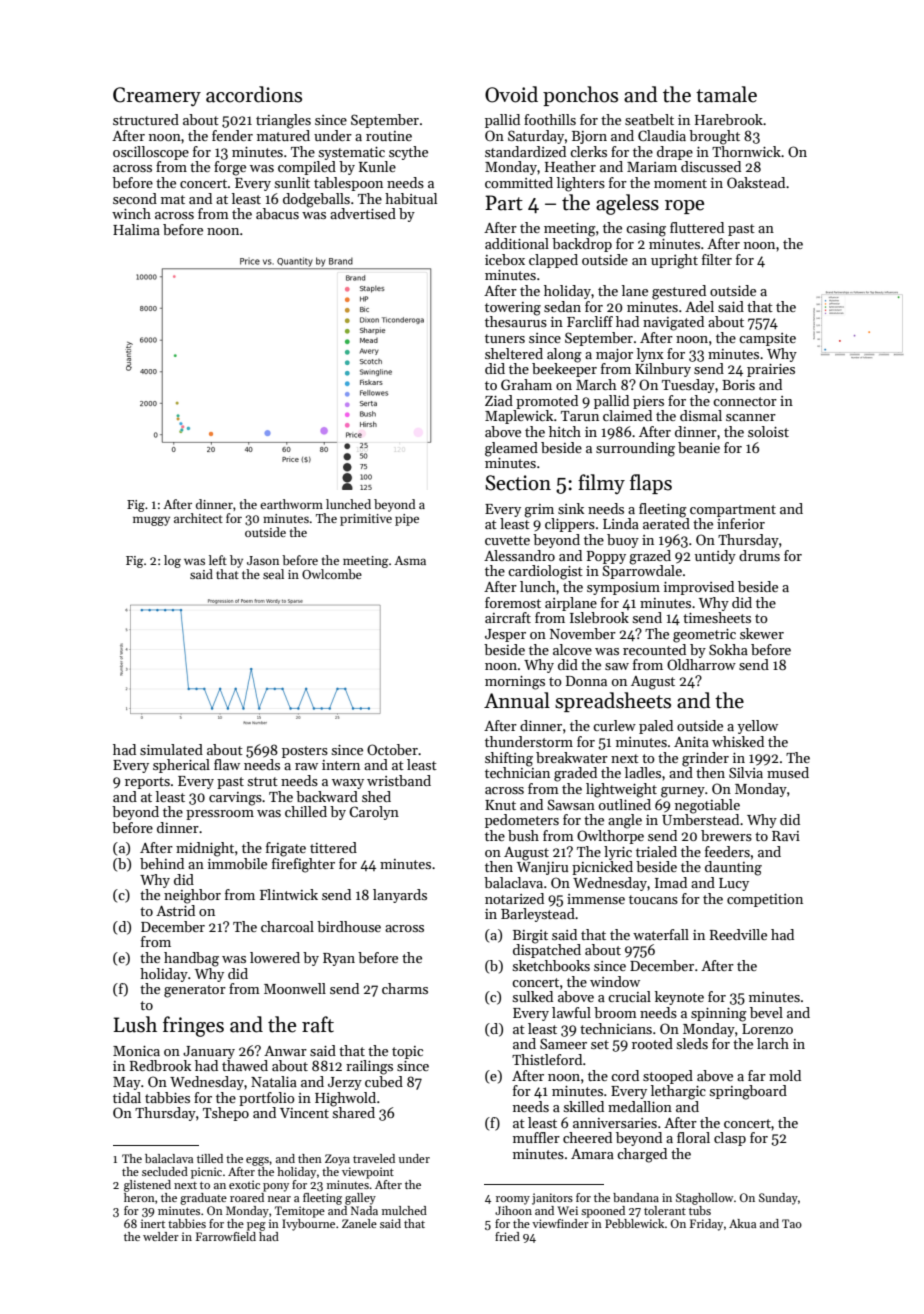  Describe the element at coordinates (613, 702) in the page. I see `spreadsheets` at that location.
